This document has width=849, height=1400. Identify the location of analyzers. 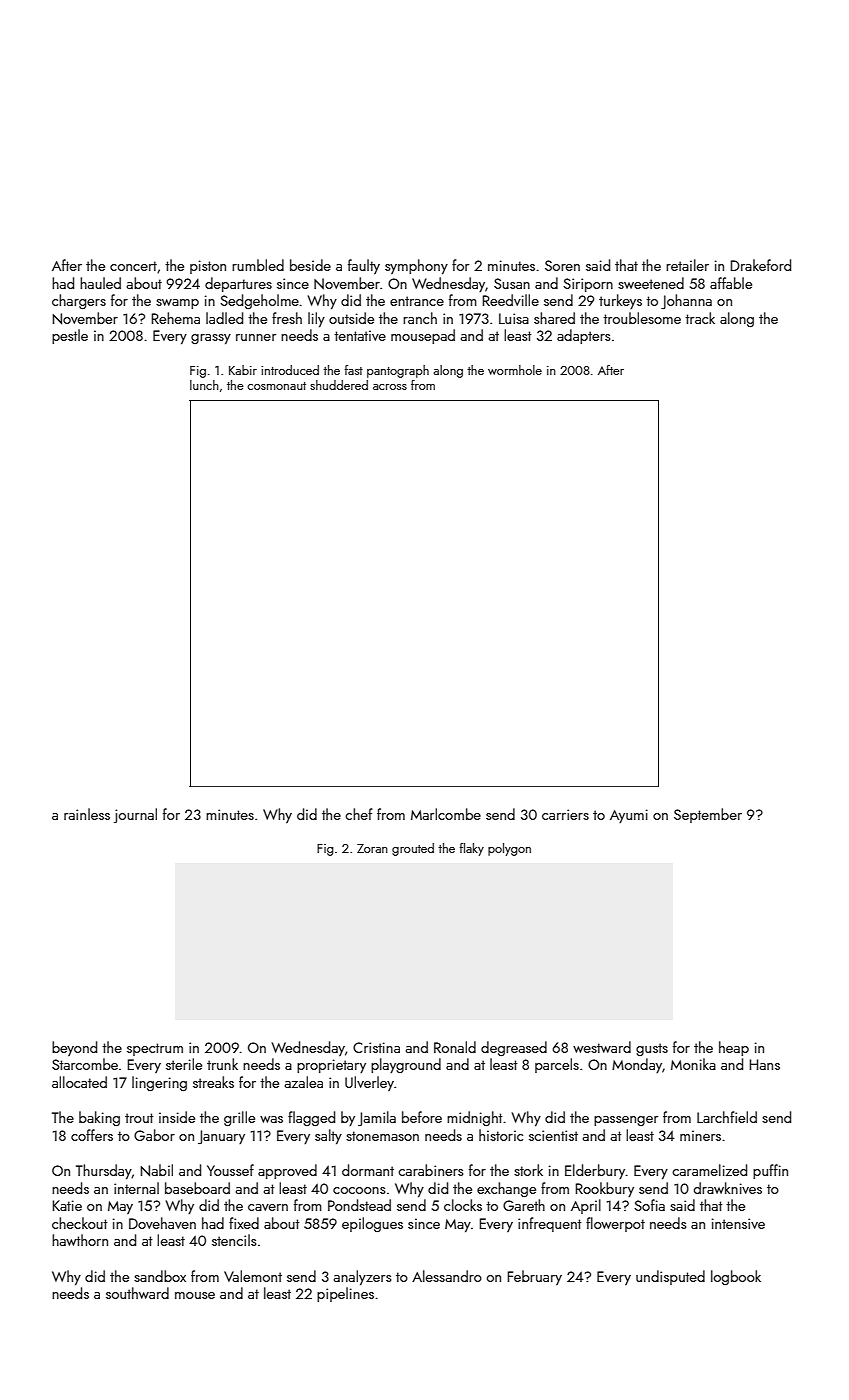
(362, 1278).
